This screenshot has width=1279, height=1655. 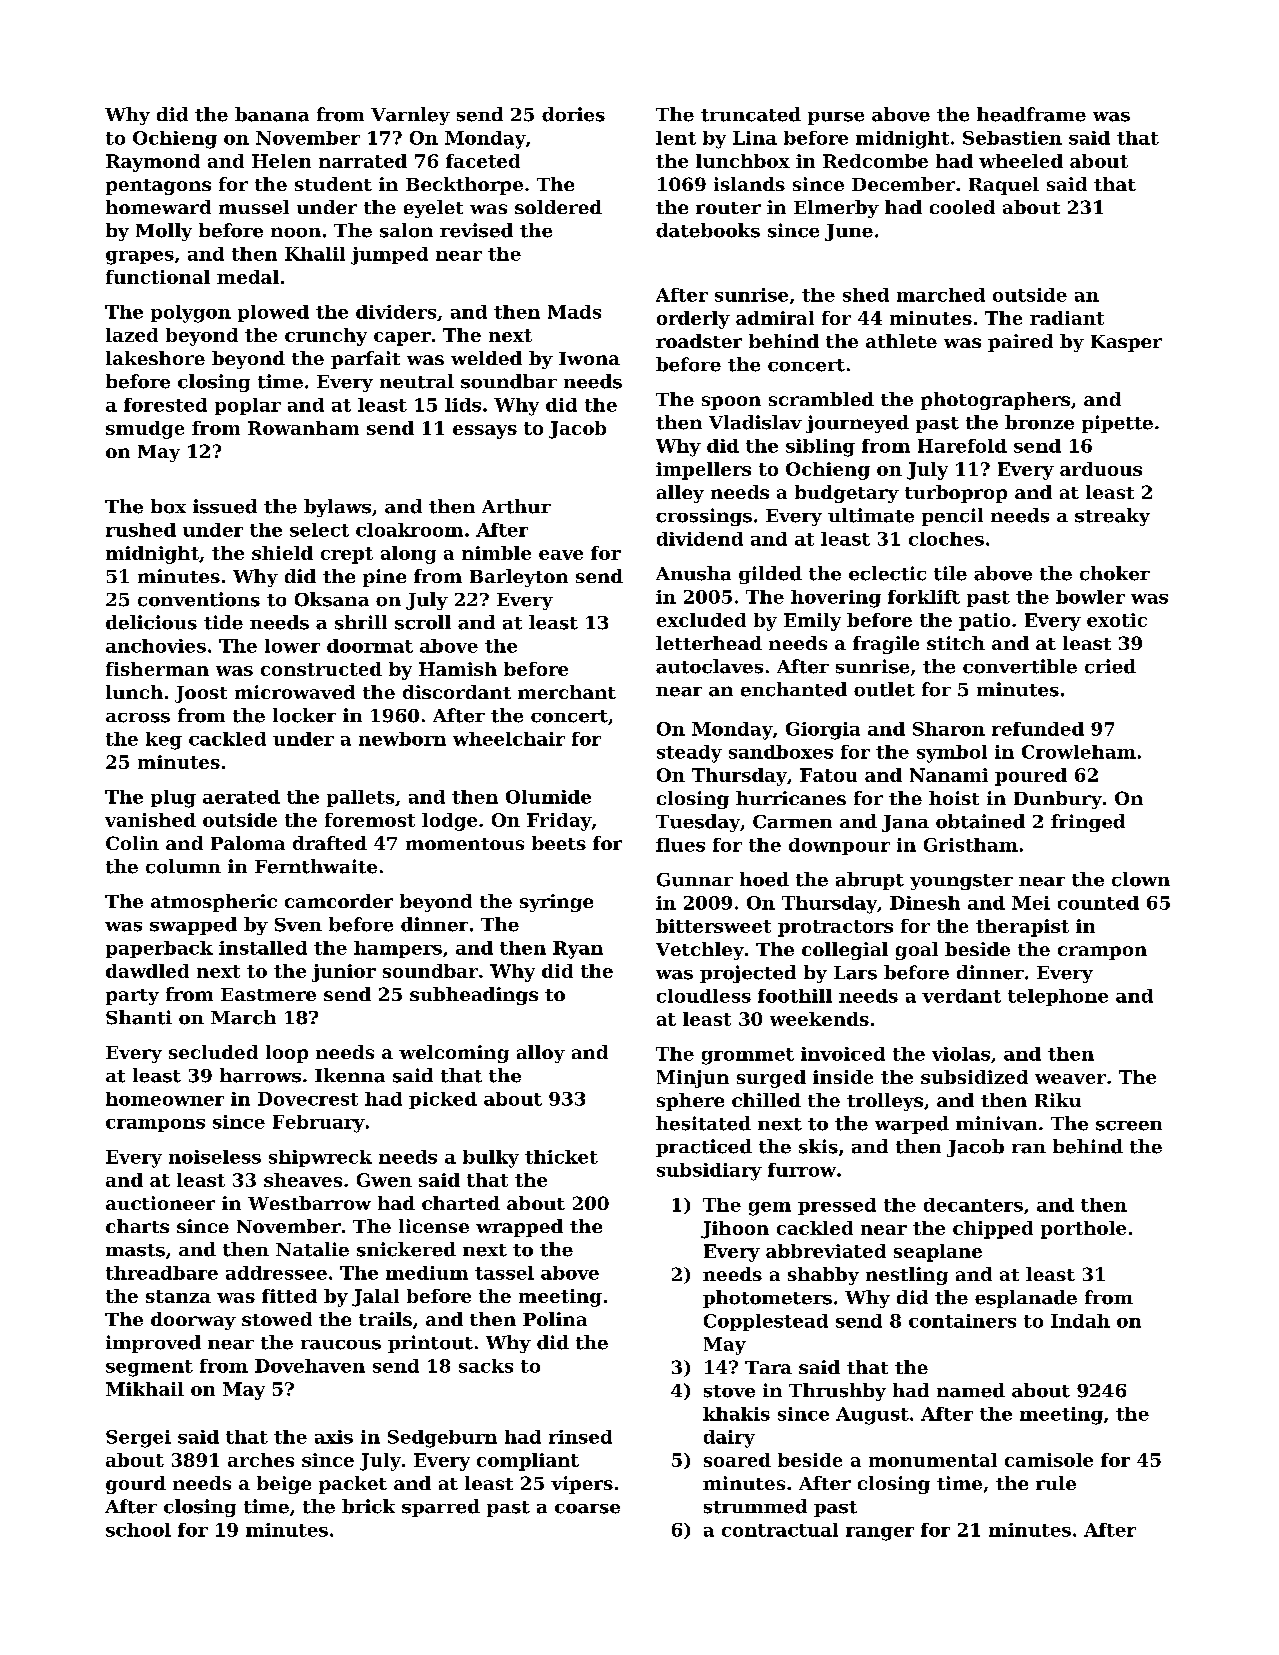 I want to click on Sergei, so click(x=138, y=1439).
